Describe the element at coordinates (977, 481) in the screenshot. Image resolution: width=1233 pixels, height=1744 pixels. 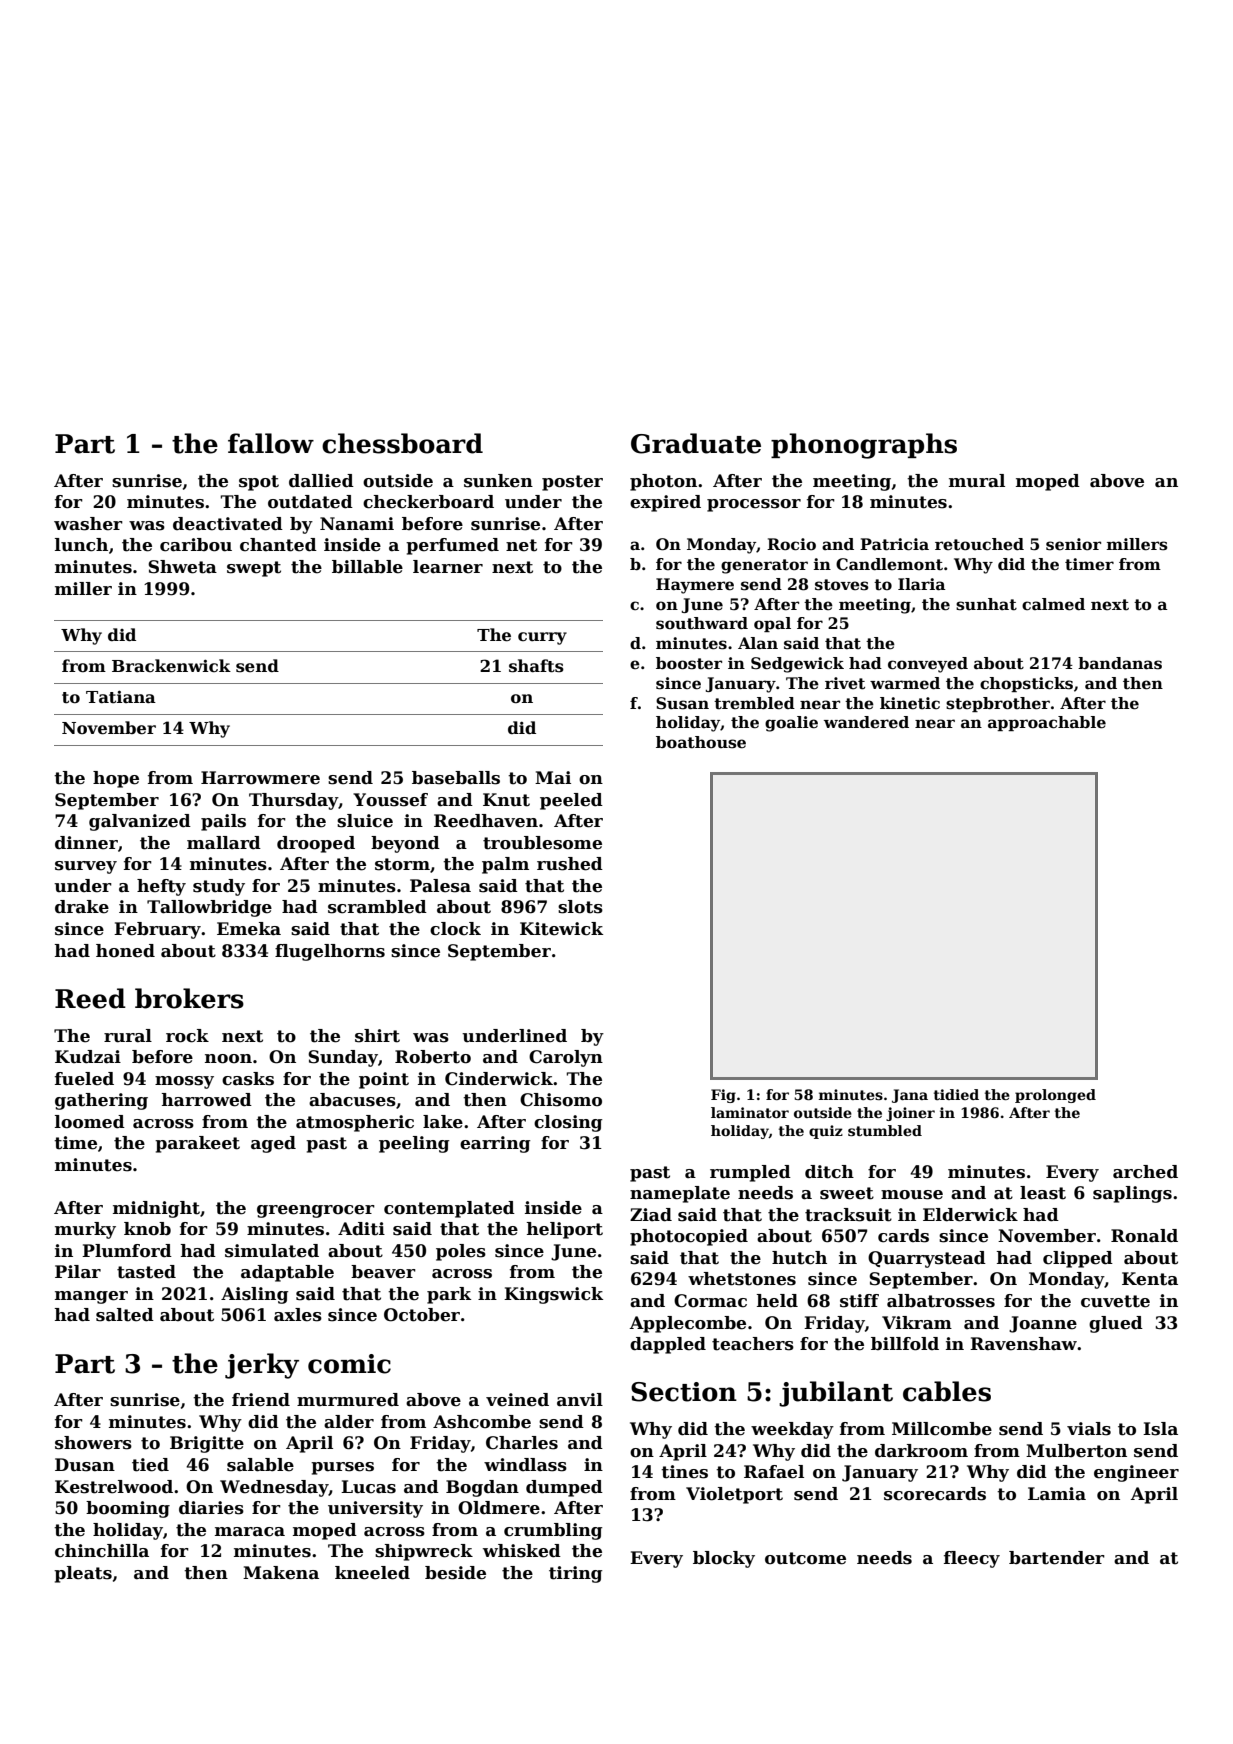
I see `mural` at that location.
